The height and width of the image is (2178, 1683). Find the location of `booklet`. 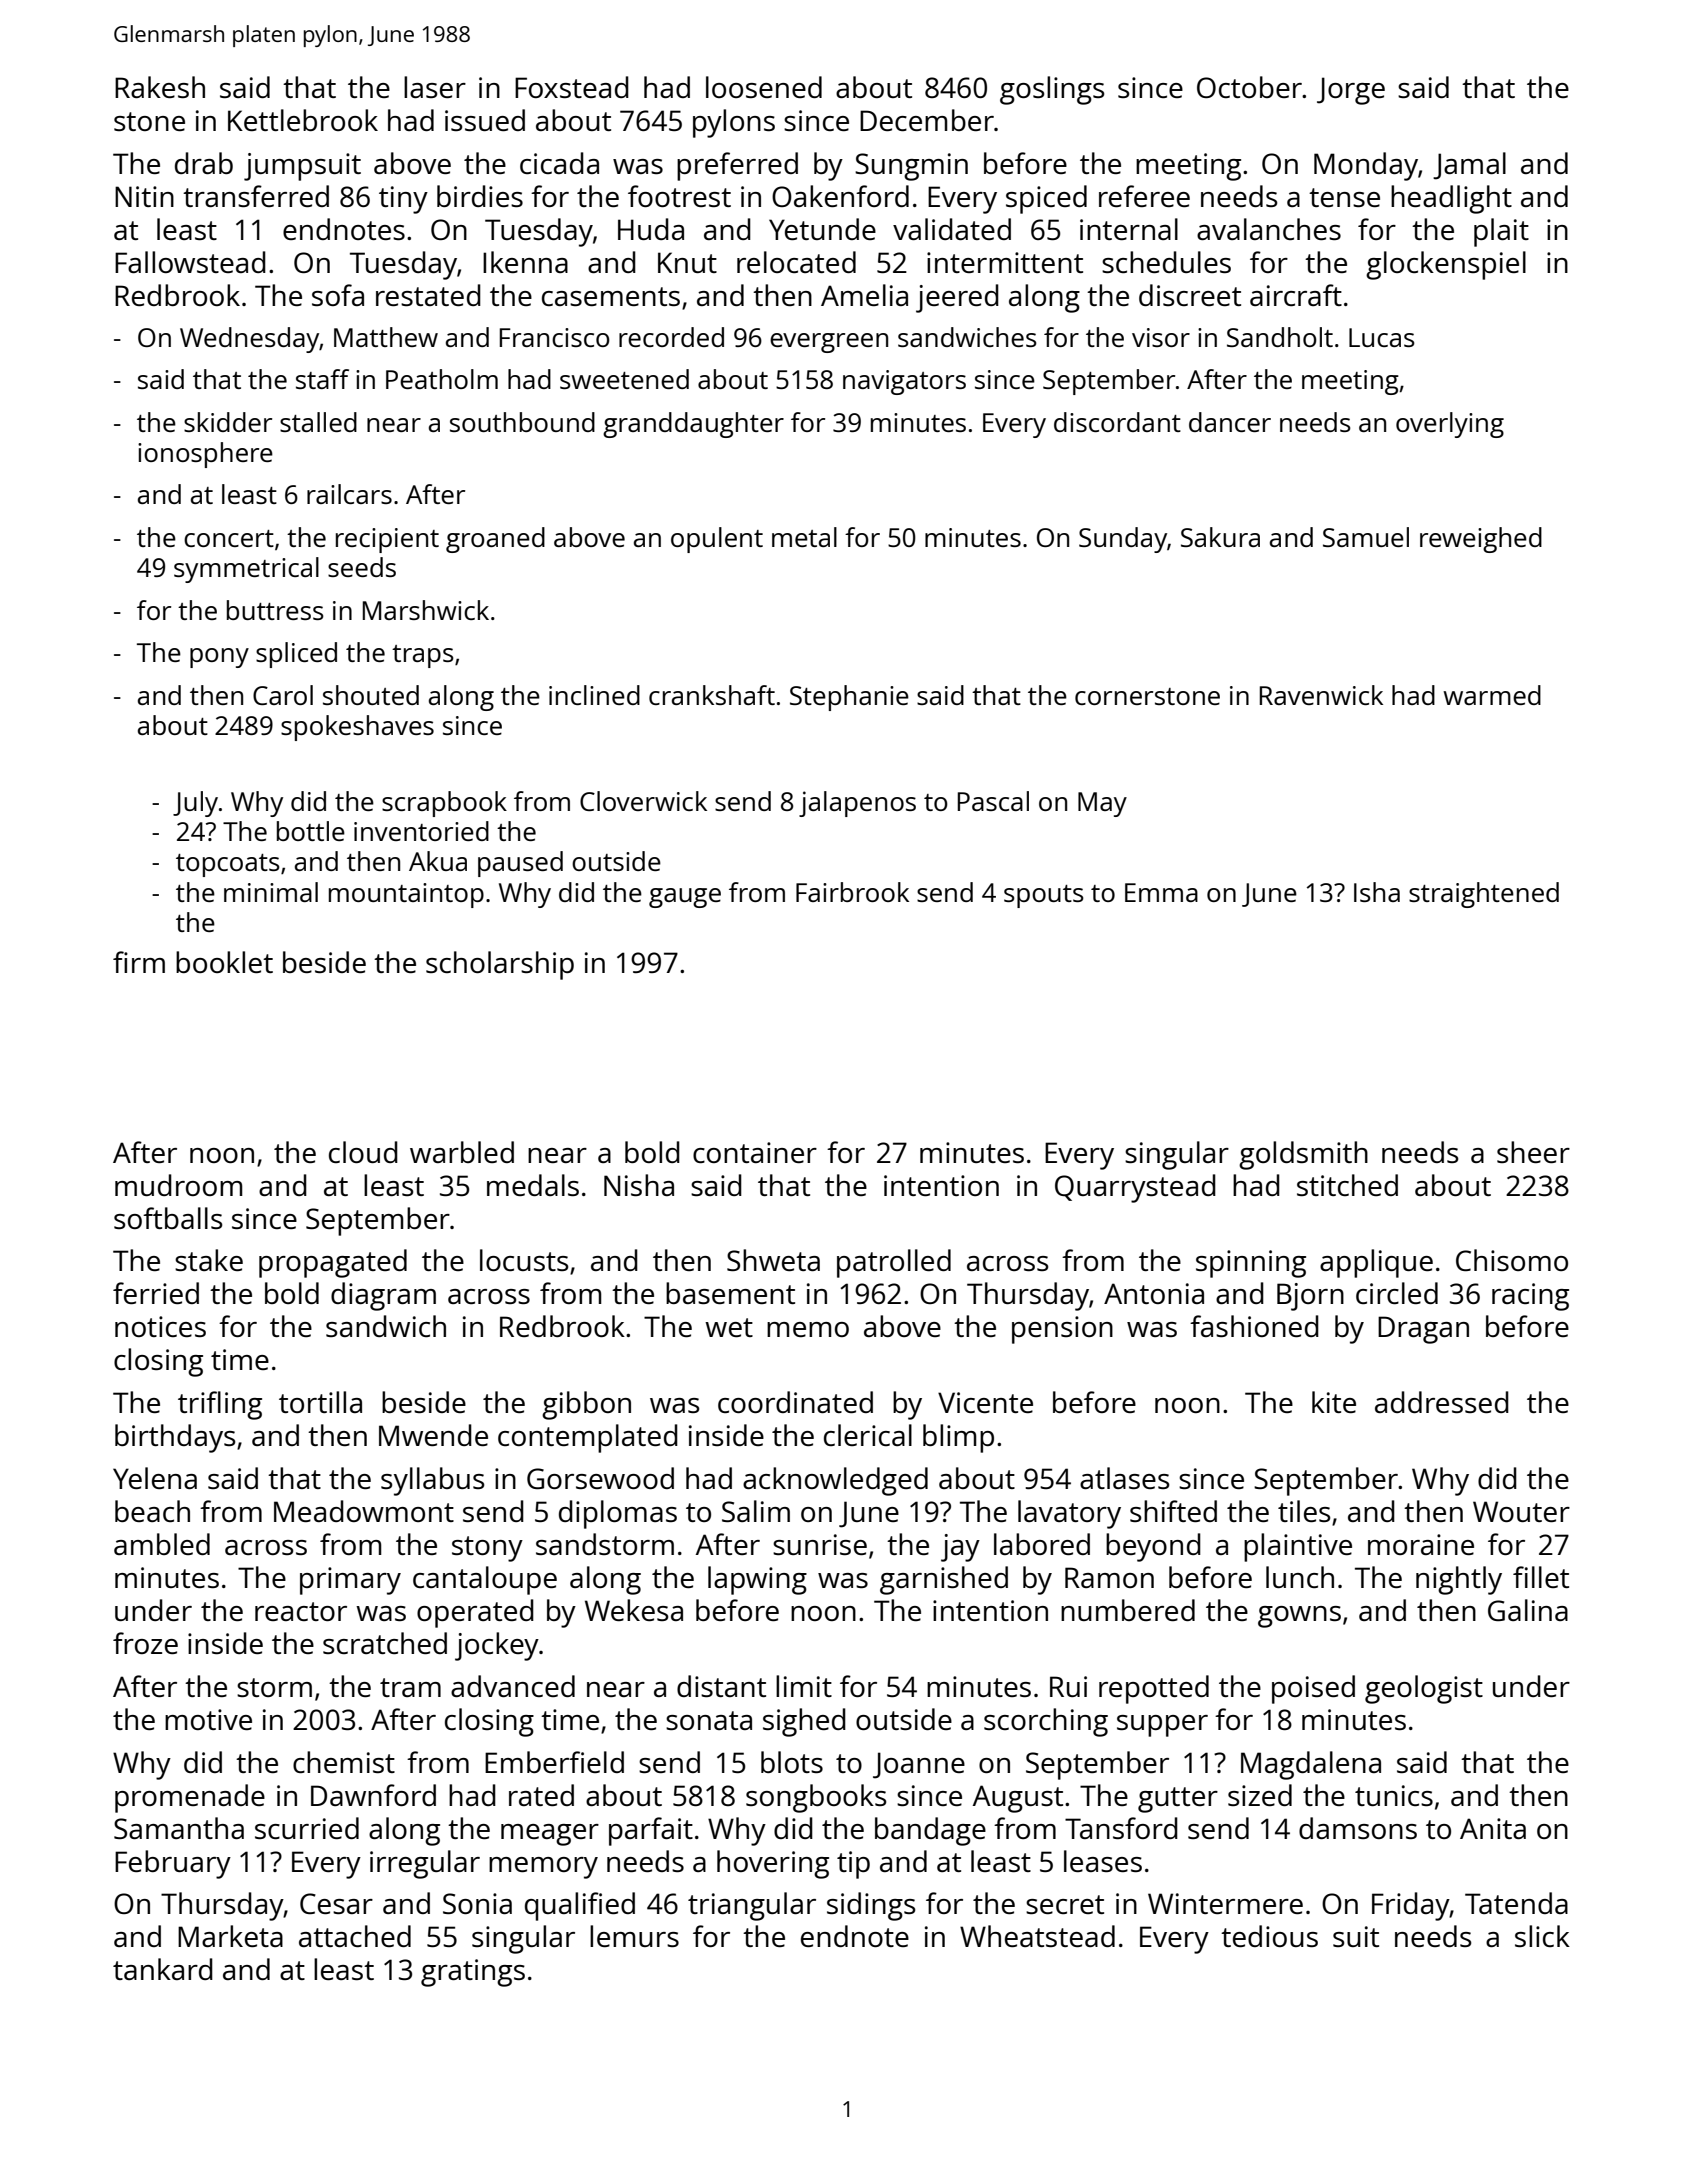

booklet is located at coordinates (224, 962).
